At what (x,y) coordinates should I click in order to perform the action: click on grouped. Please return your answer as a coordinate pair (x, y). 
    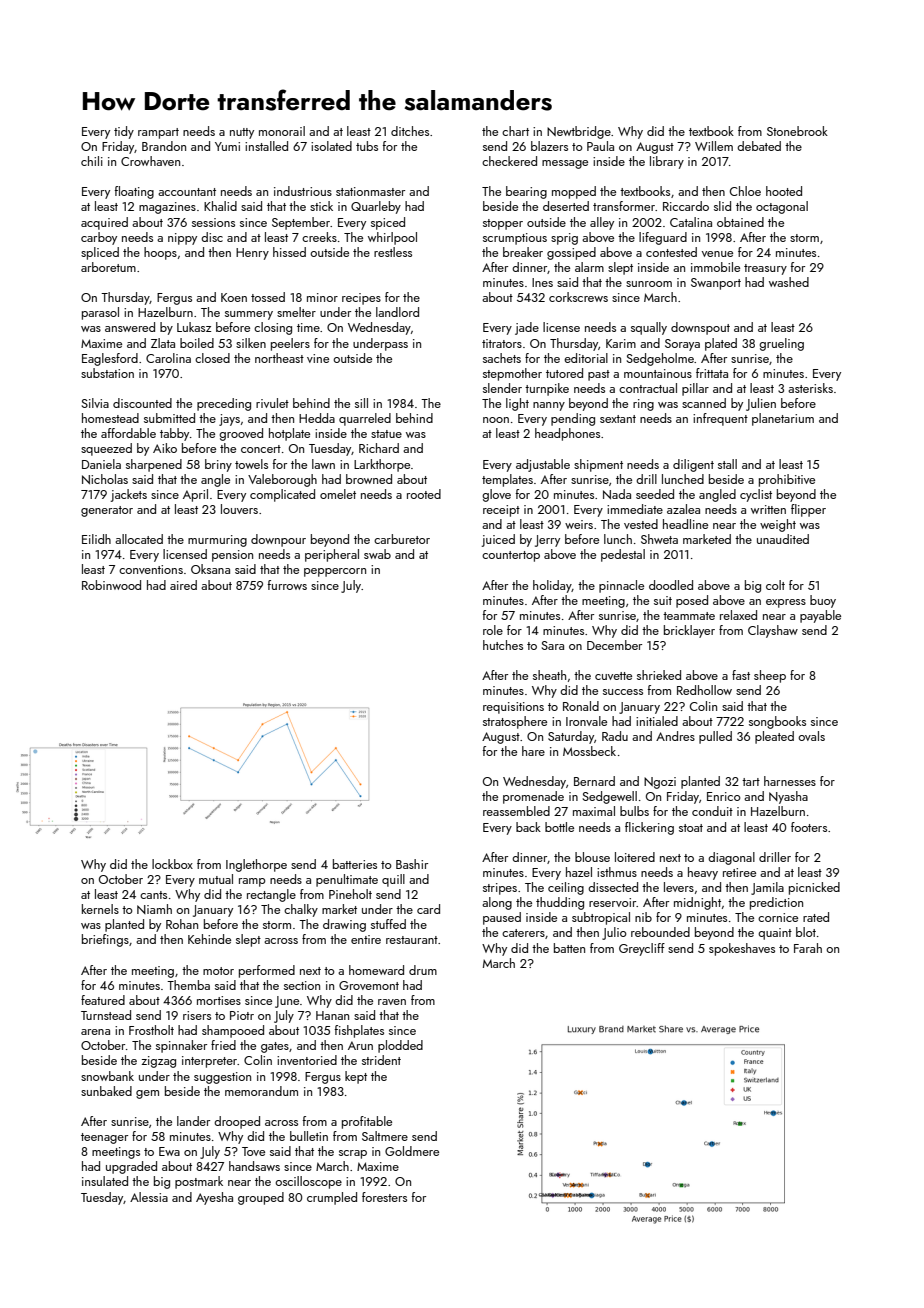
    Looking at the image, I should click on (261, 1198).
